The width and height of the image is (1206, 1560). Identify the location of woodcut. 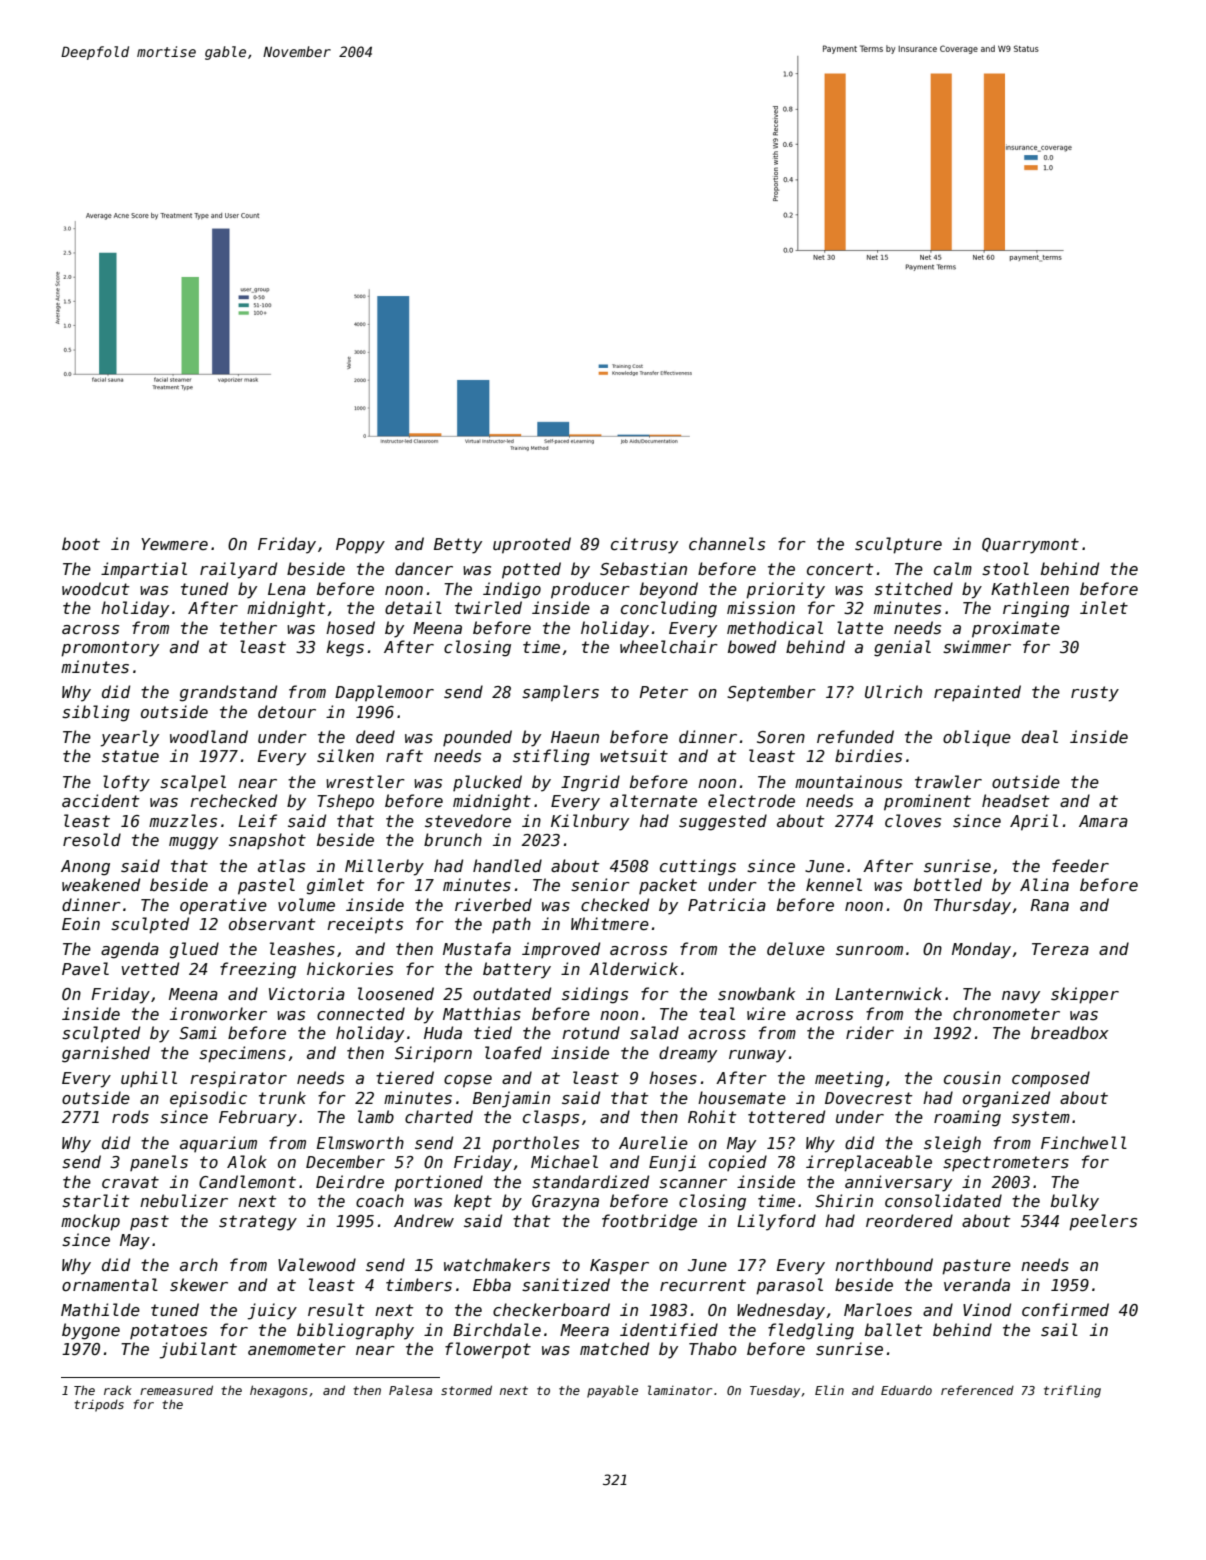
(95, 588).
